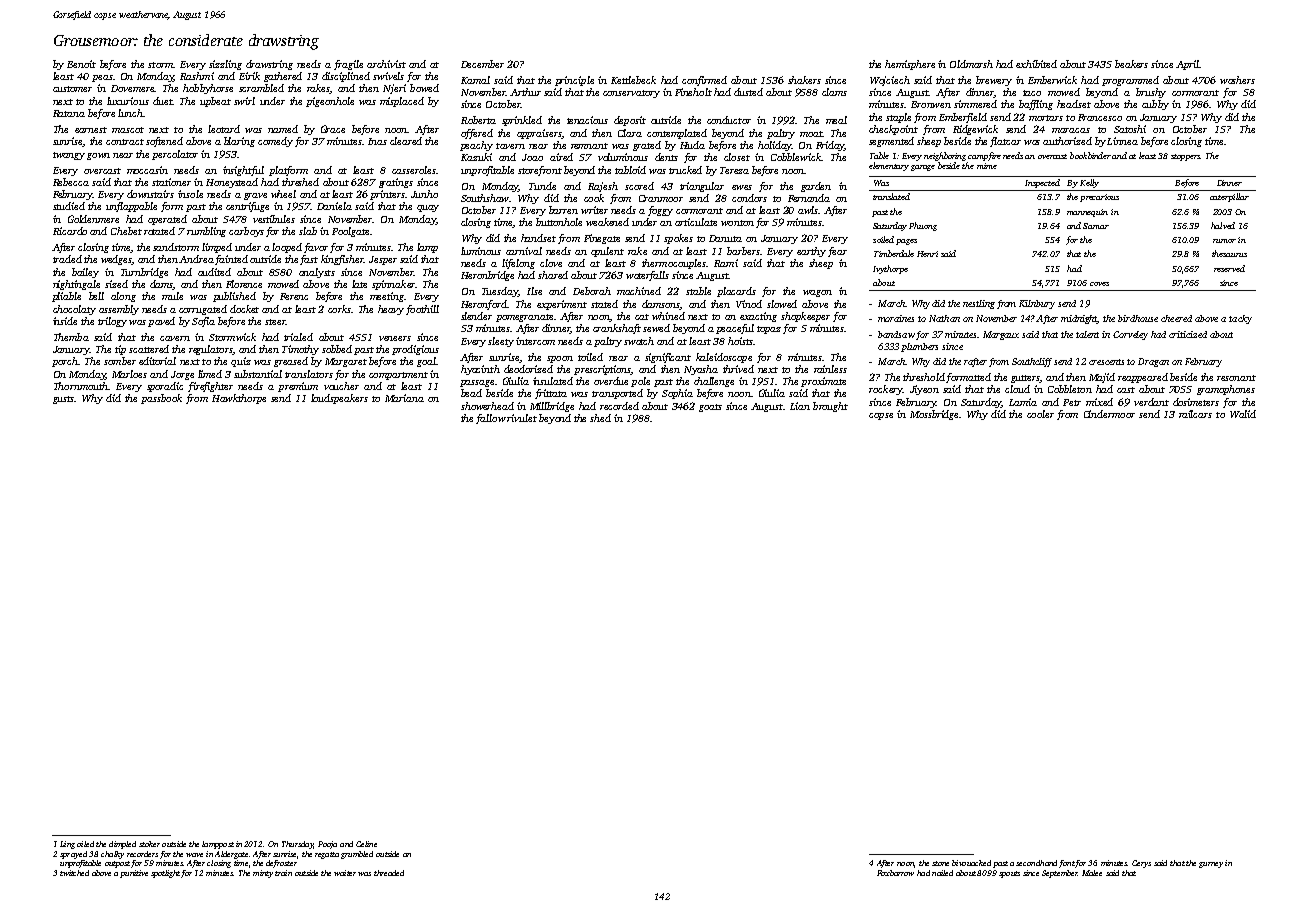 The height and width of the screenshot is (924, 1308). I want to click on cooler, so click(1040, 414).
